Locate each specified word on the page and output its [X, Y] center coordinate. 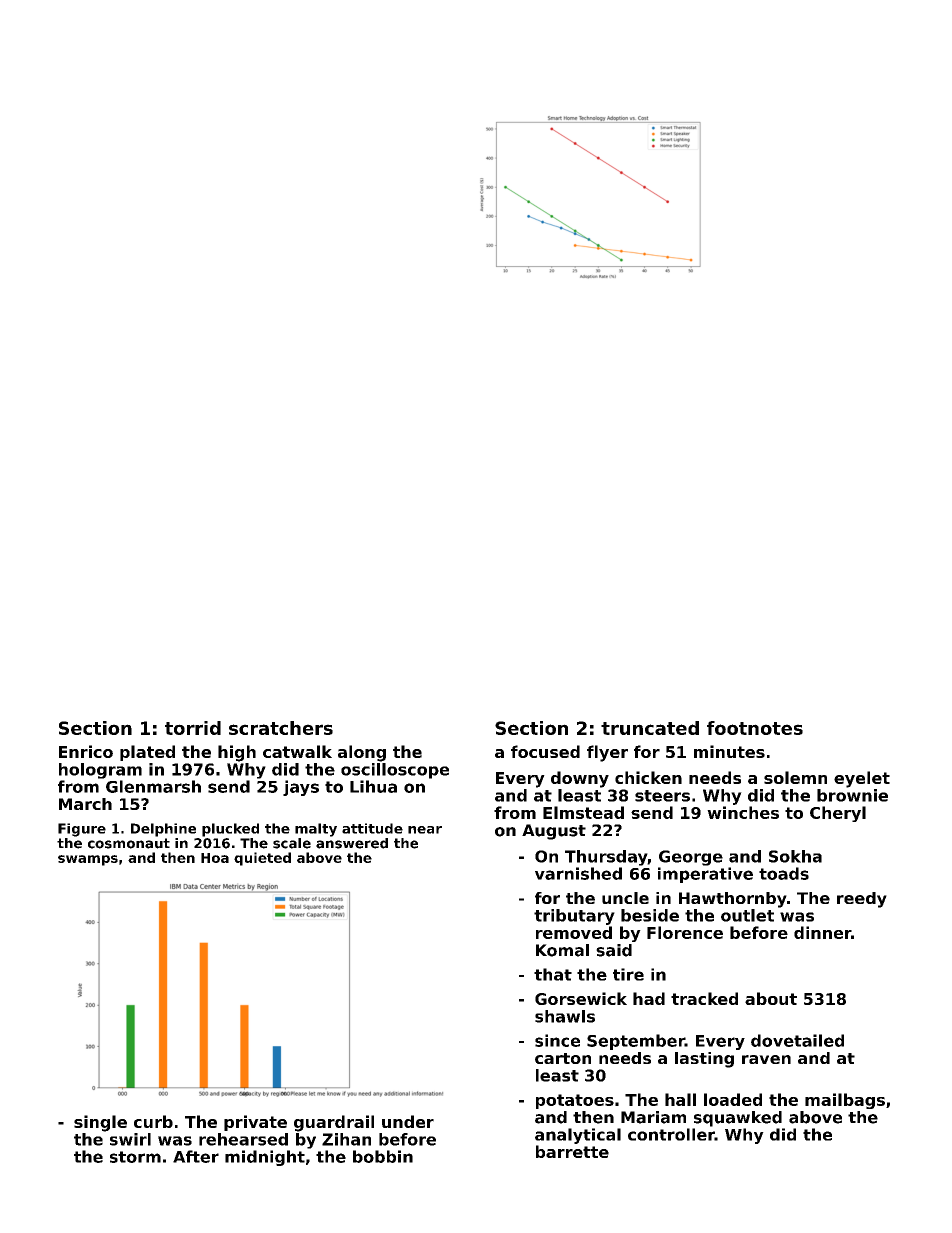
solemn [795, 777]
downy [580, 779]
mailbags [845, 1101]
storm [135, 1157]
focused [545, 751]
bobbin [383, 1156]
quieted [262, 859]
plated [147, 753]
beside [650, 915]
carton [563, 1058]
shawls [565, 1016]
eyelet [862, 779]
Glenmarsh [153, 786]
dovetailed [797, 1040]
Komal [562, 950]
